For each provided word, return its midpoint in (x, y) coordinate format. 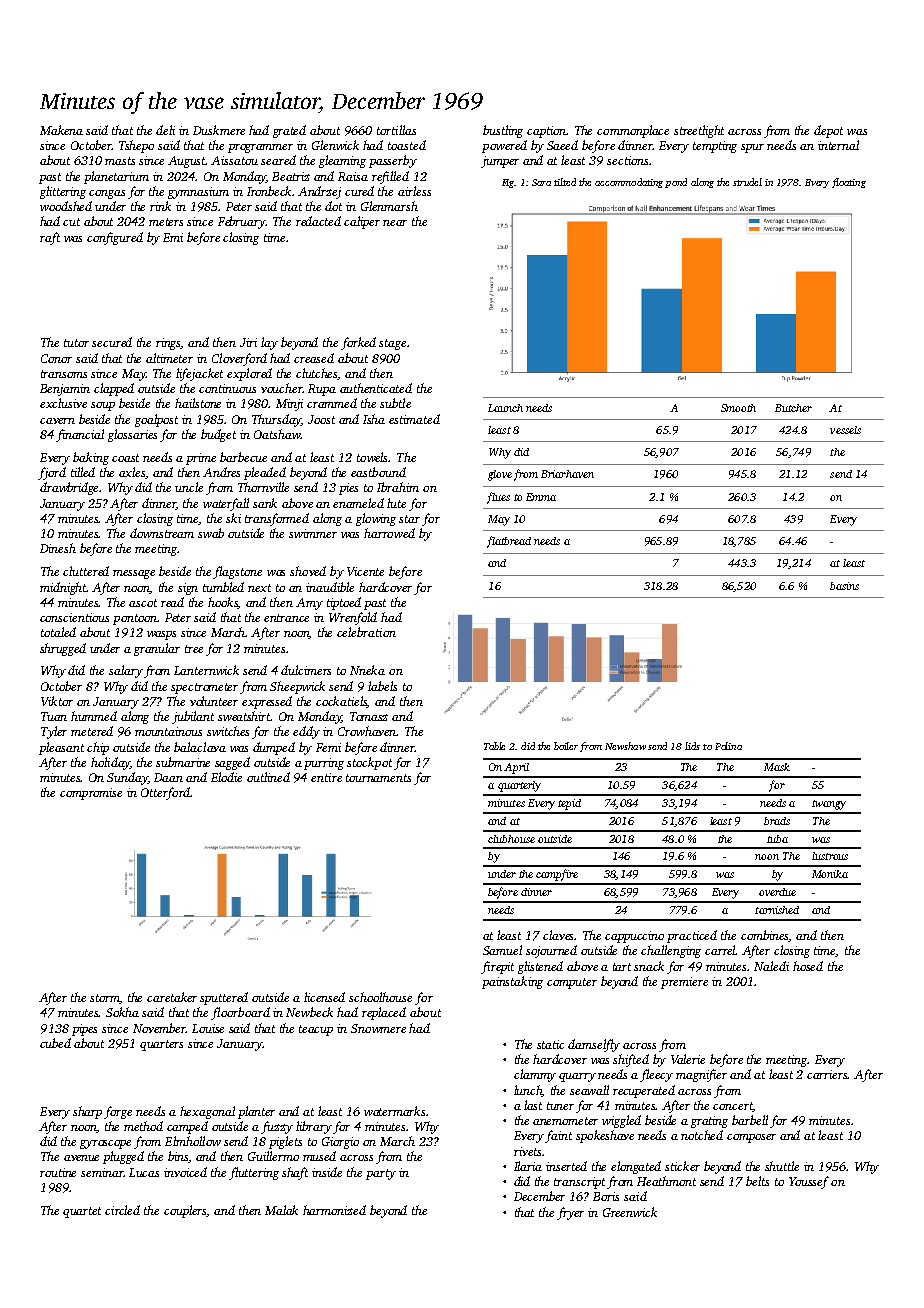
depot (828, 131)
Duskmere (219, 130)
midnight (63, 588)
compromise (91, 794)
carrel (720, 950)
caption (547, 132)
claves (559, 935)
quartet (82, 1212)
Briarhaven (567, 474)
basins (844, 586)
